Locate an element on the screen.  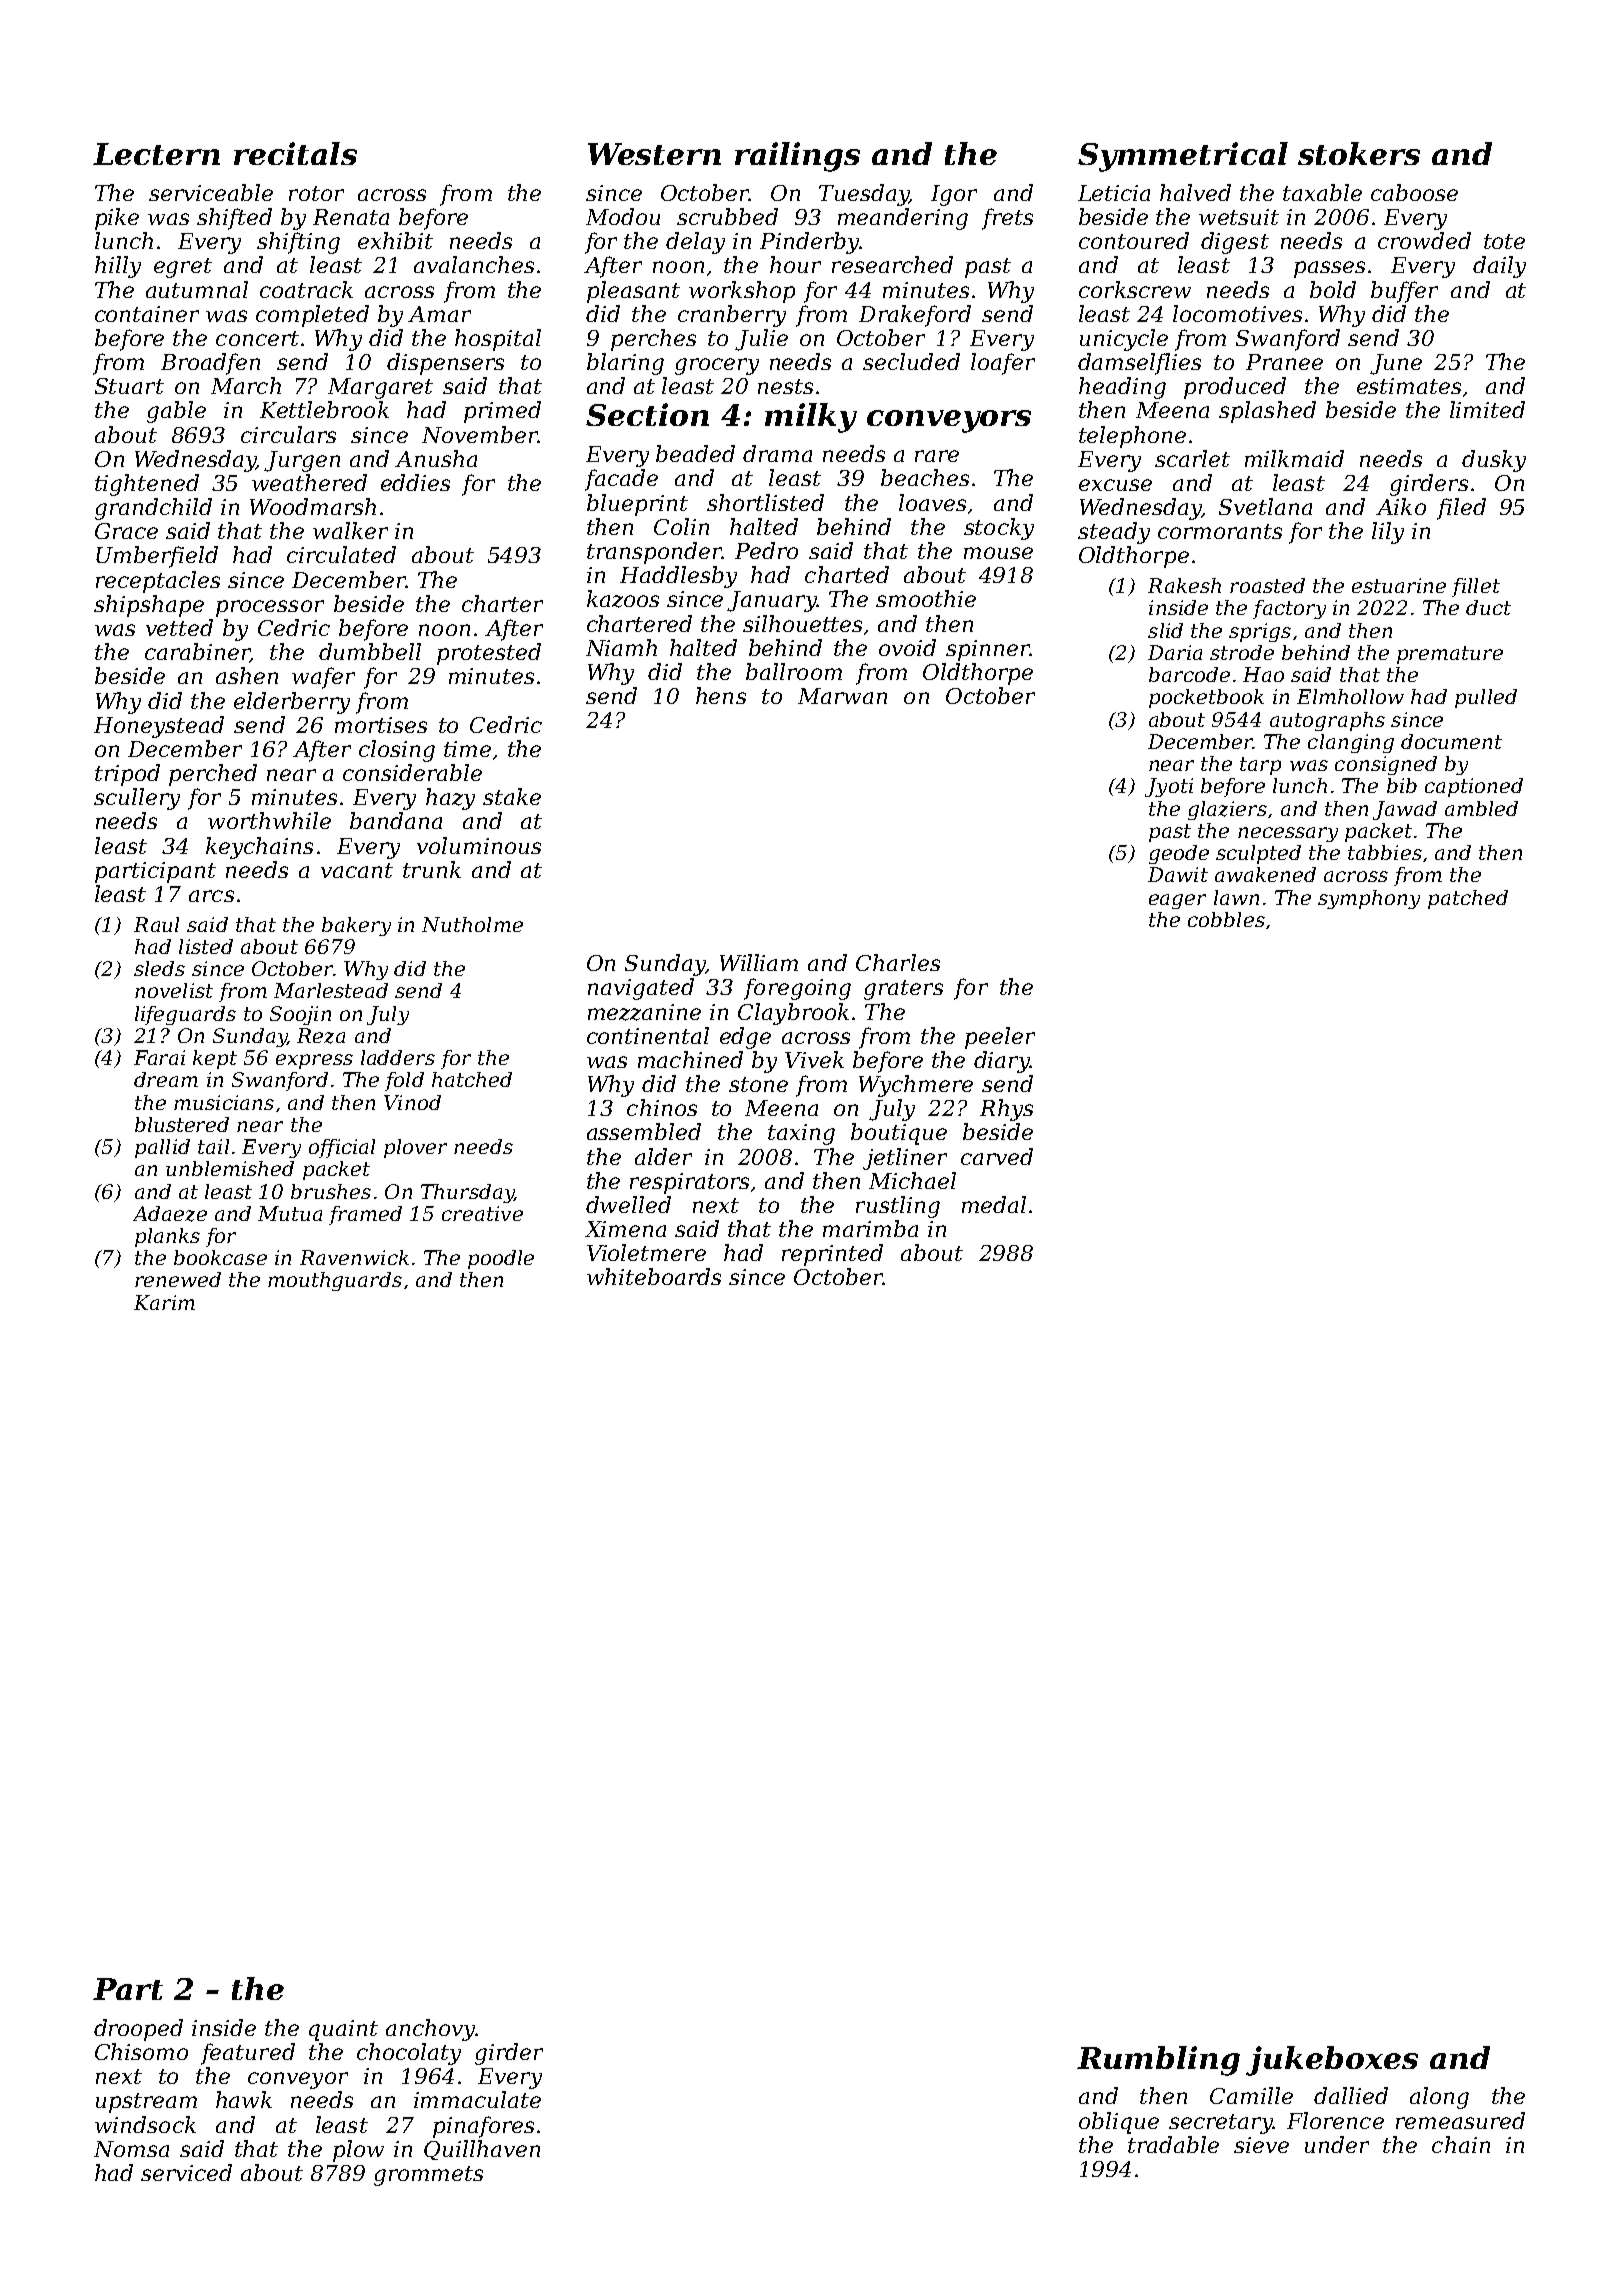
reprinted is located at coordinates (832, 1255).
